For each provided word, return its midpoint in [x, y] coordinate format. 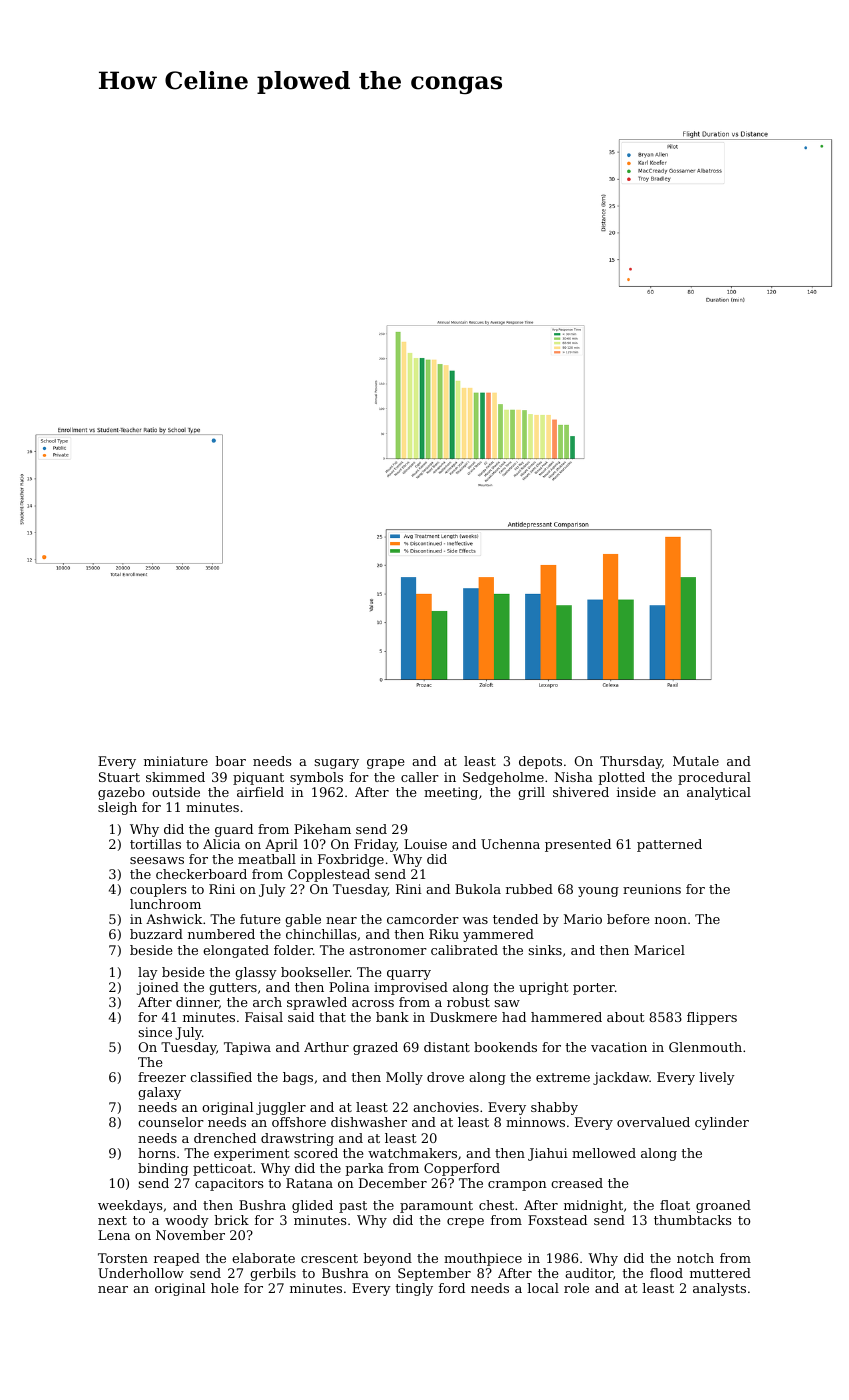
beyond [387, 1259]
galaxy [159, 1093]
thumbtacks [692, 1220]
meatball [267, 859]
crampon [517, 1186]
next [112, 1220]
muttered [720, 1273]
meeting [451, 793]
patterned [669, 845]
